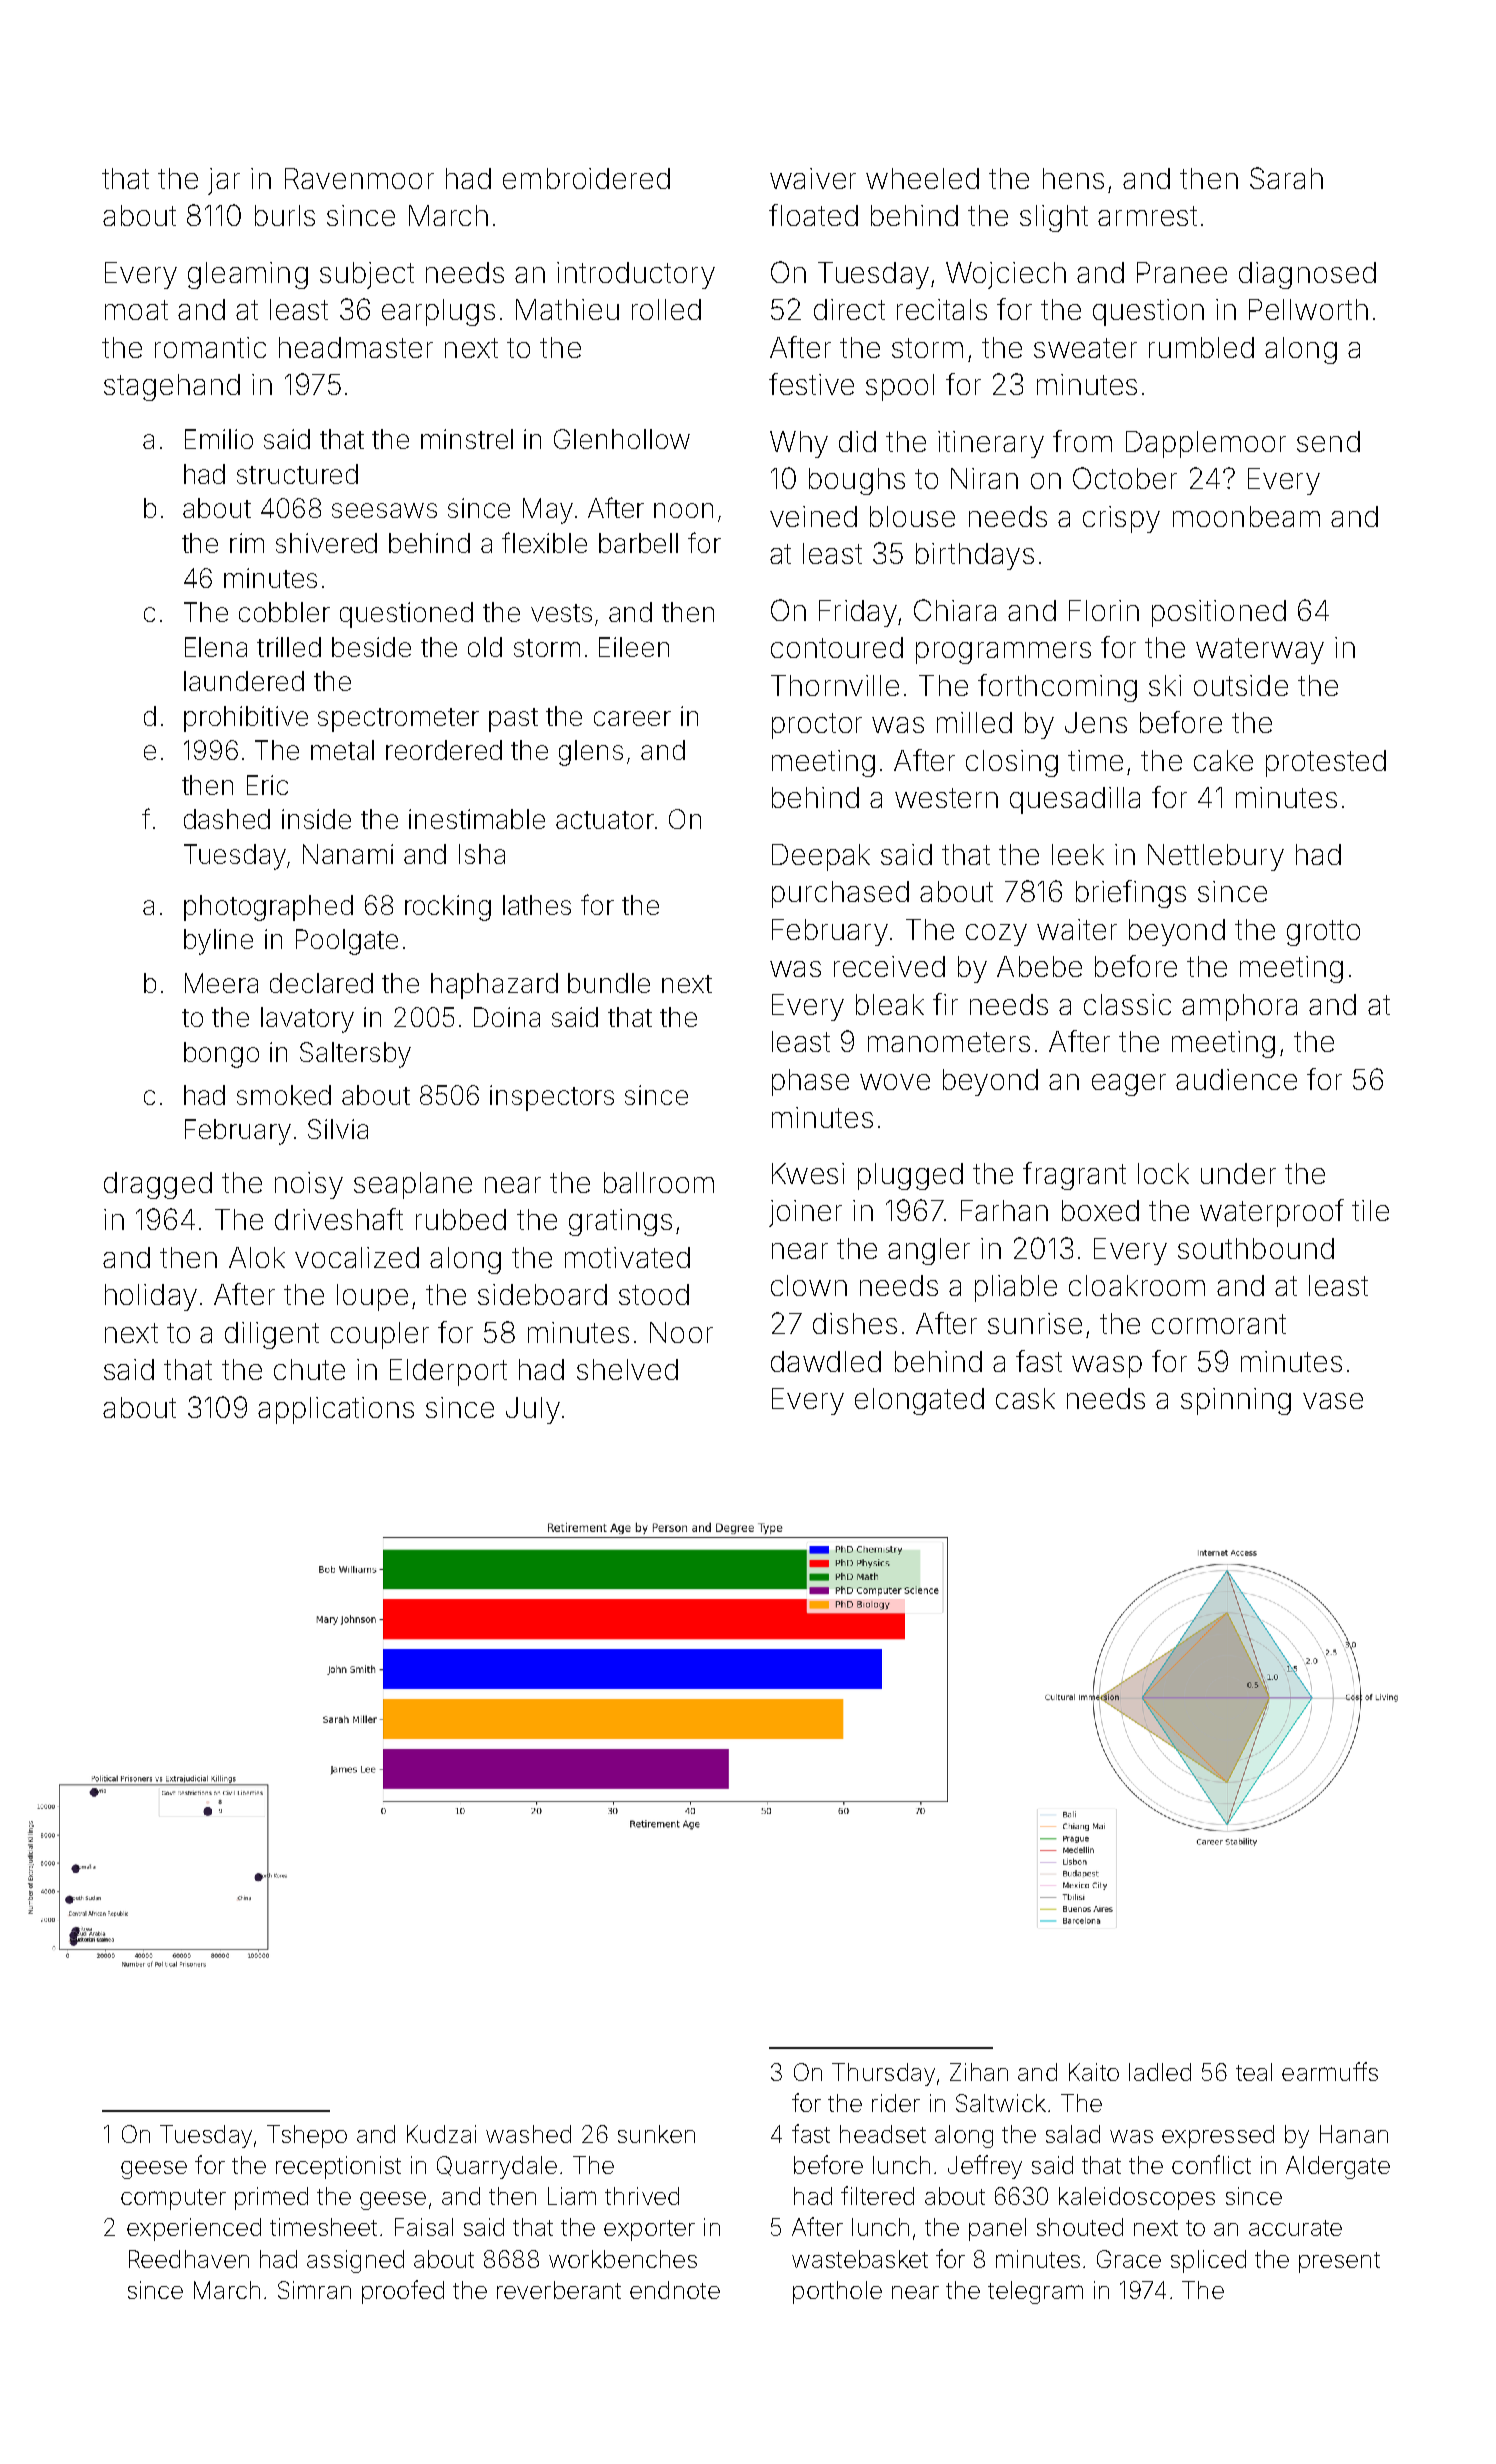 Image resolution: width=1496 pixels, height=2464 pixels. What do you see at coordinates (1326, 763) in the screenshot?
I see `protested` at bounding box center [1326, 763].
